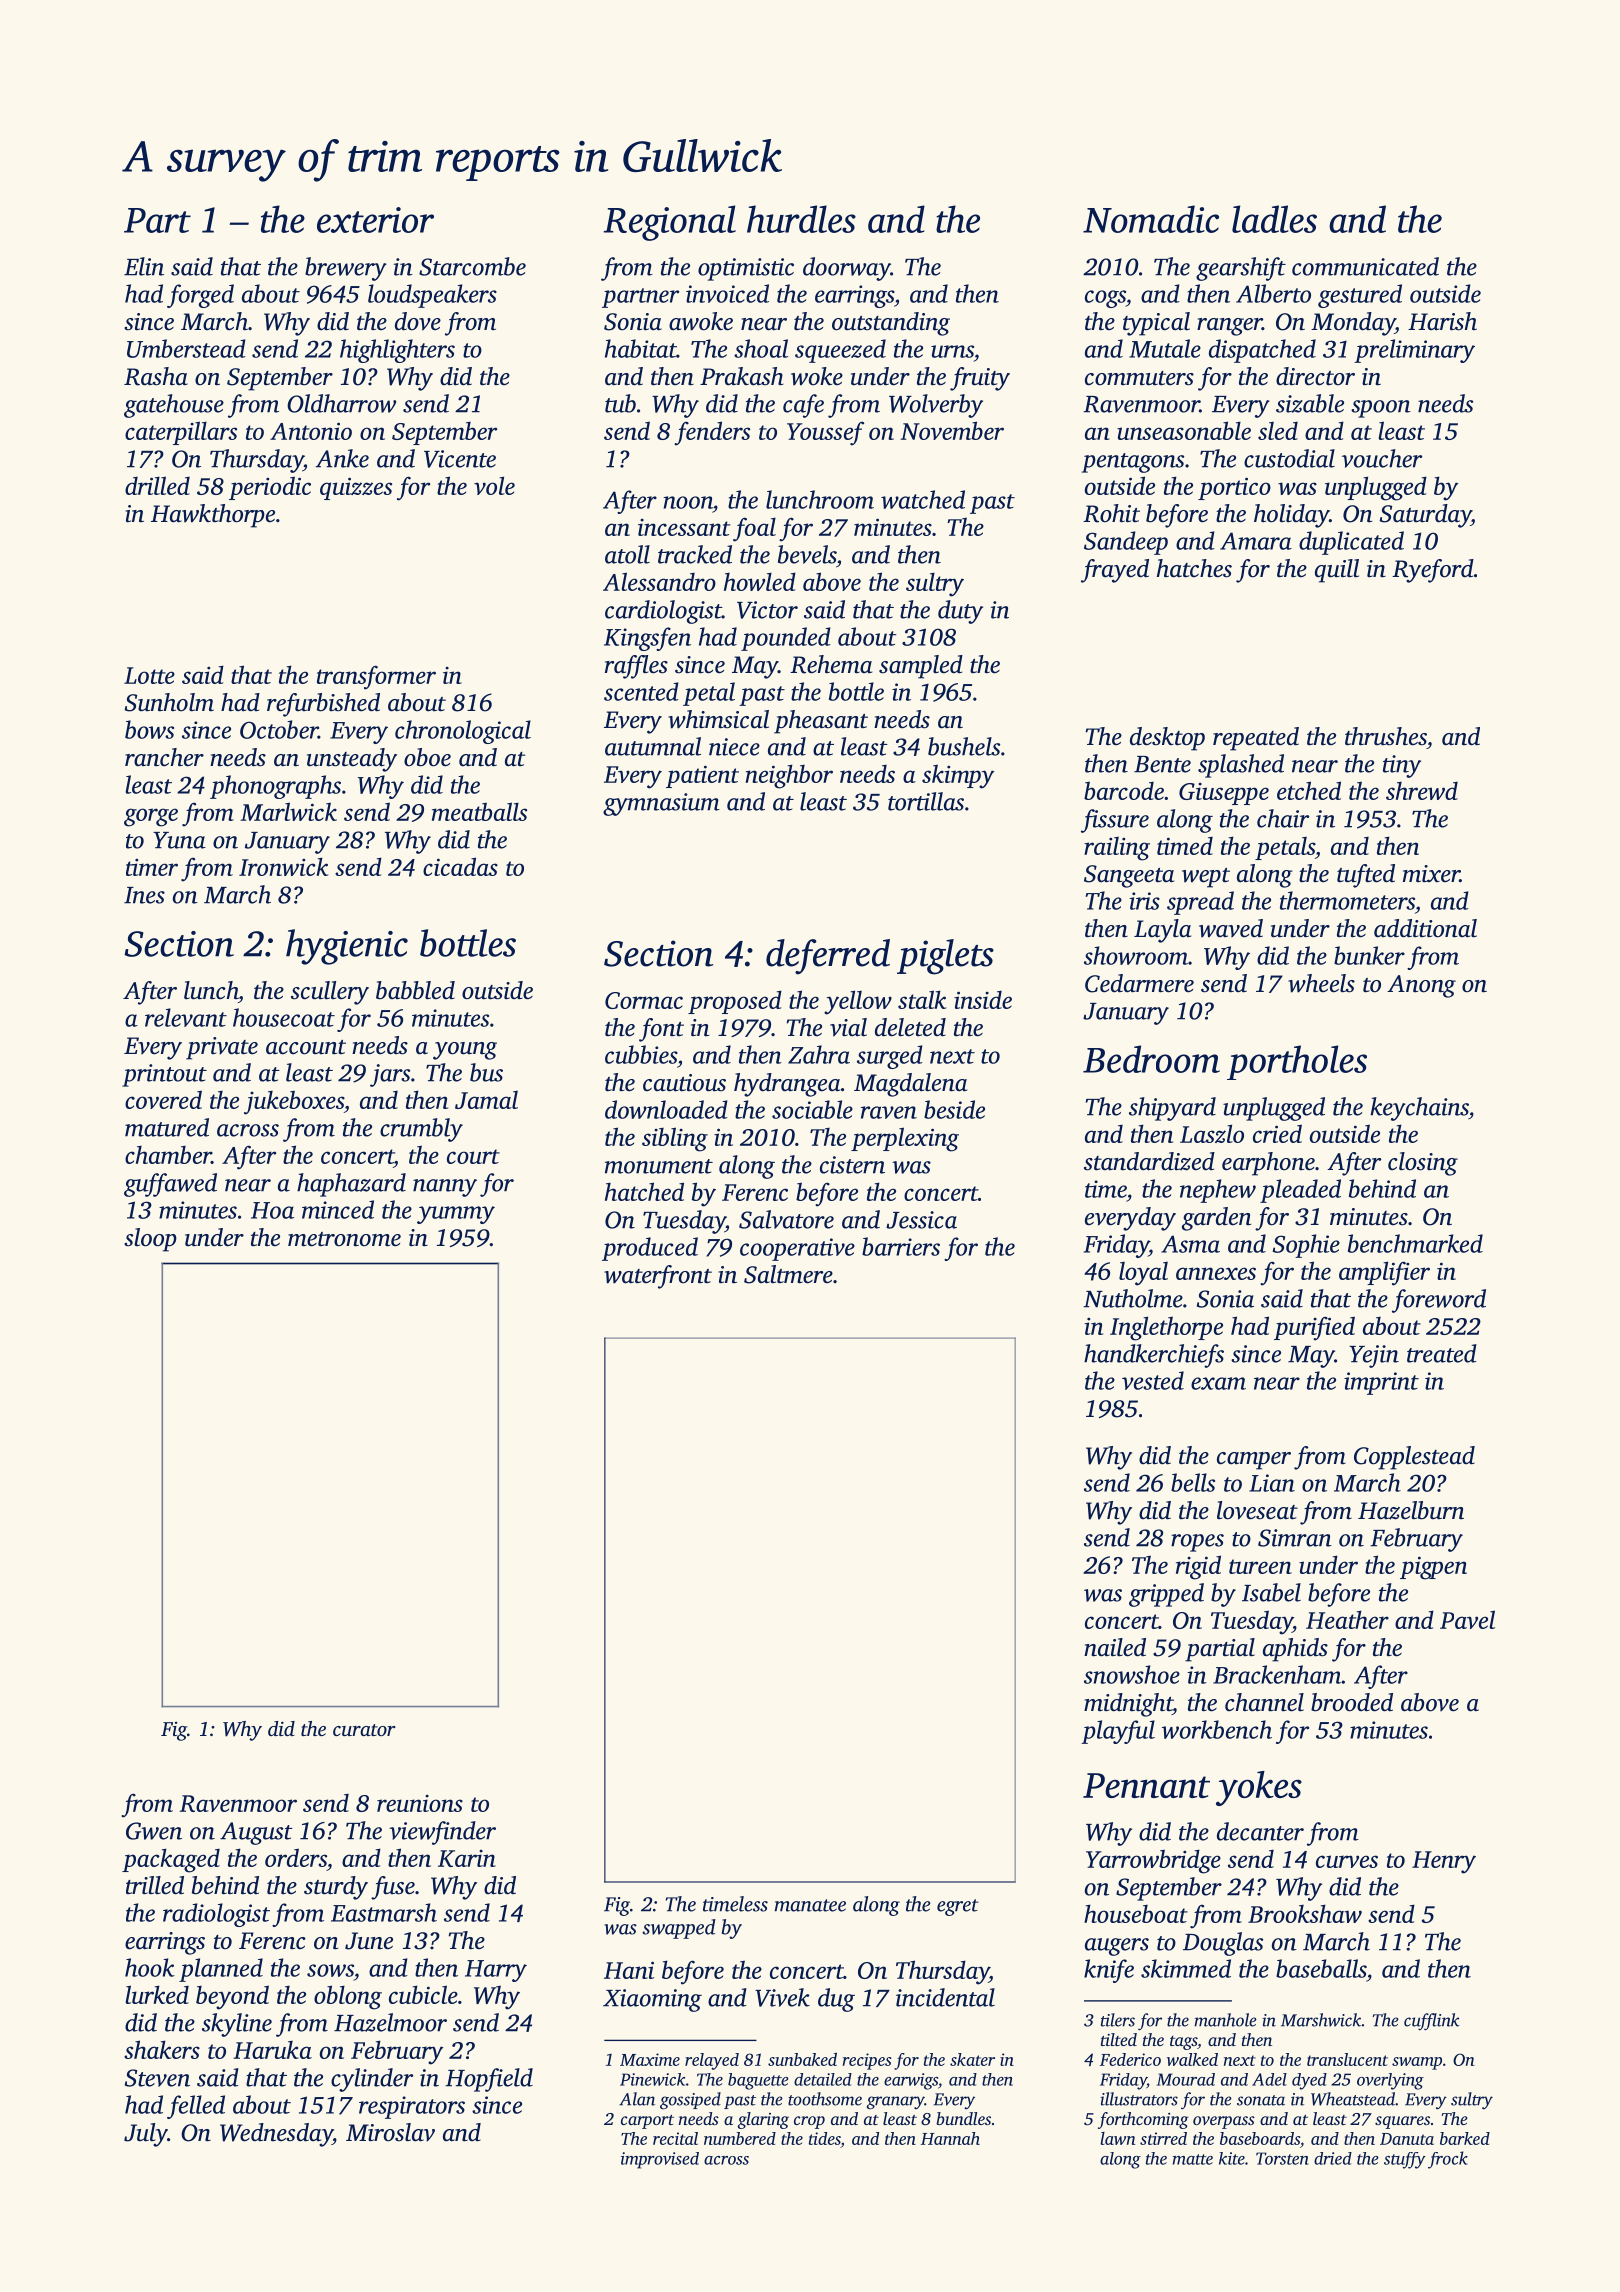 The height and width of the screenshot is (2292, 1620). I want to click on refurbished, so click(323, 705).
